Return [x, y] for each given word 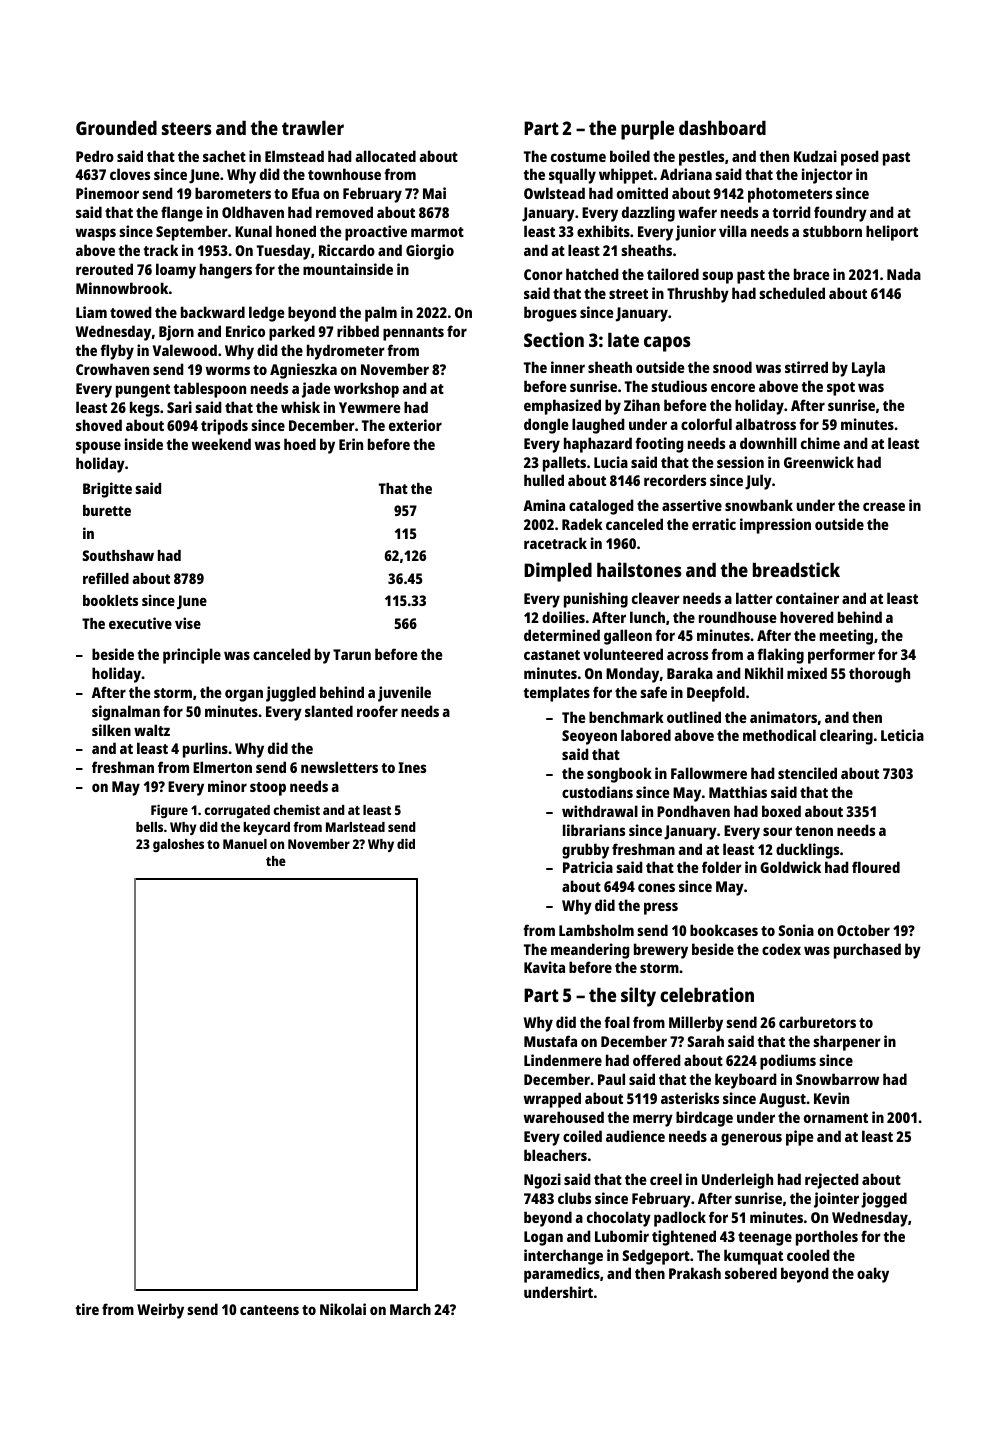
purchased [867, 951]
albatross [765, 424]
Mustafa [550, 1041]
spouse [98, 447]
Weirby [160, 1311]
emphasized [562, 407]
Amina [544, 505]
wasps [96, 234]
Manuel [245, 844]
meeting [846, 637]
